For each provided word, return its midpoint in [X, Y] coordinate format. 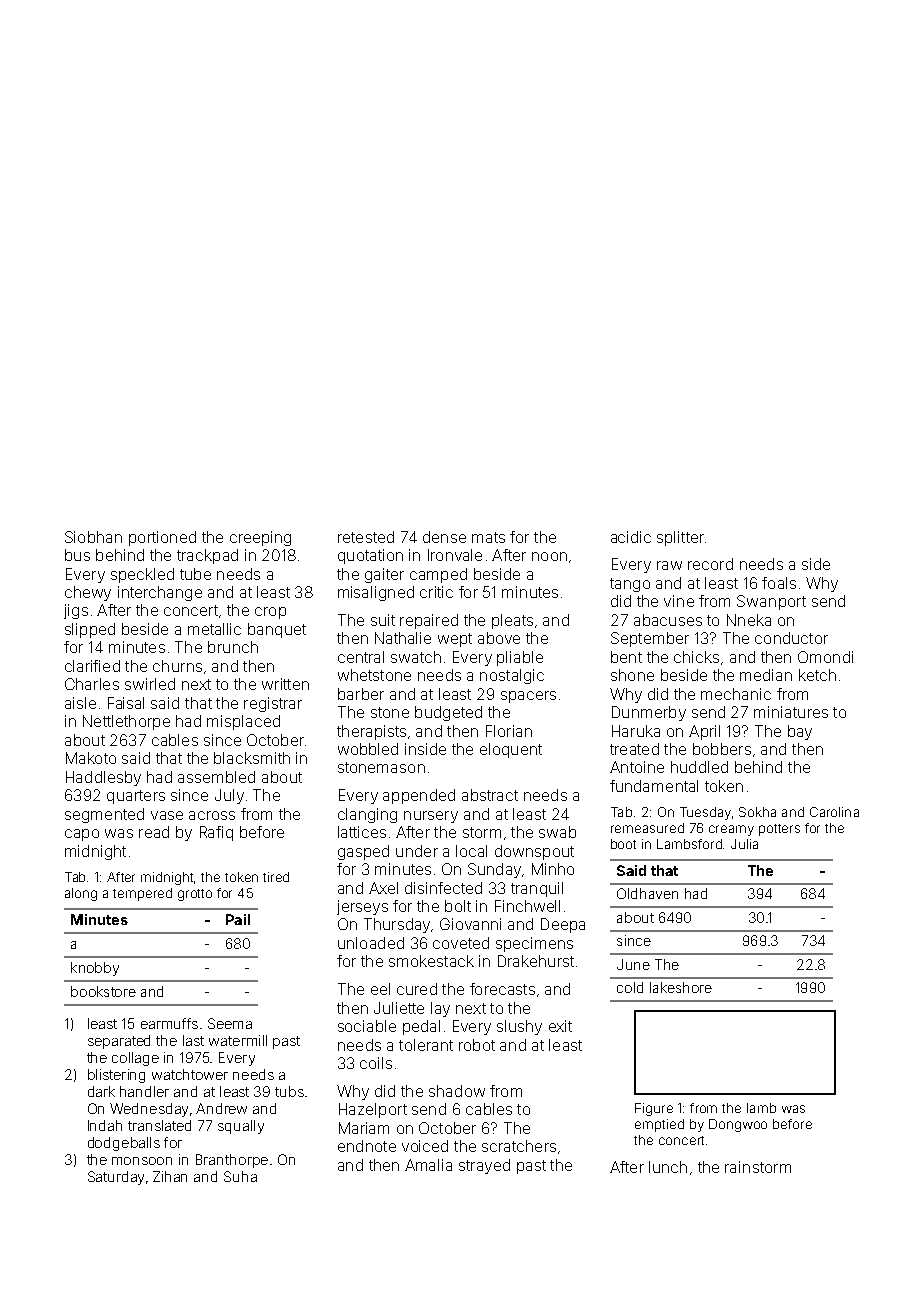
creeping [260, 538]
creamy [731, 830]
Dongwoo [738, 1125]
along [81, 894]
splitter [680, 538]
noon [549, 556]
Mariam [364, 1128]
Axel [383, 888]
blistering [116, 1076]
